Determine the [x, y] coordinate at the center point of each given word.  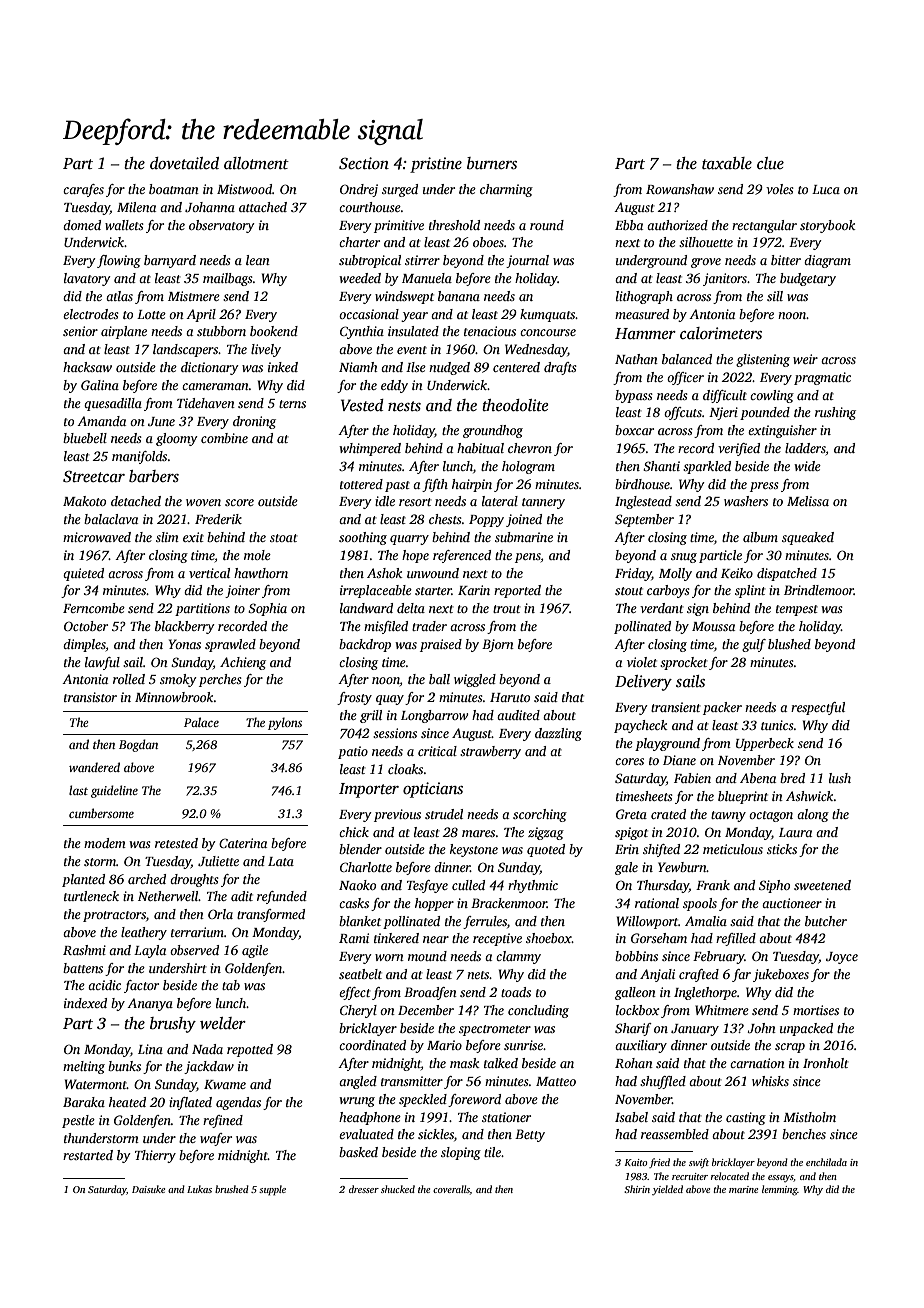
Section [364, 163]
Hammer [645, 333]
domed [82, 225]
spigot [631, 833]
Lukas [199, 1189]
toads [516, 992]
